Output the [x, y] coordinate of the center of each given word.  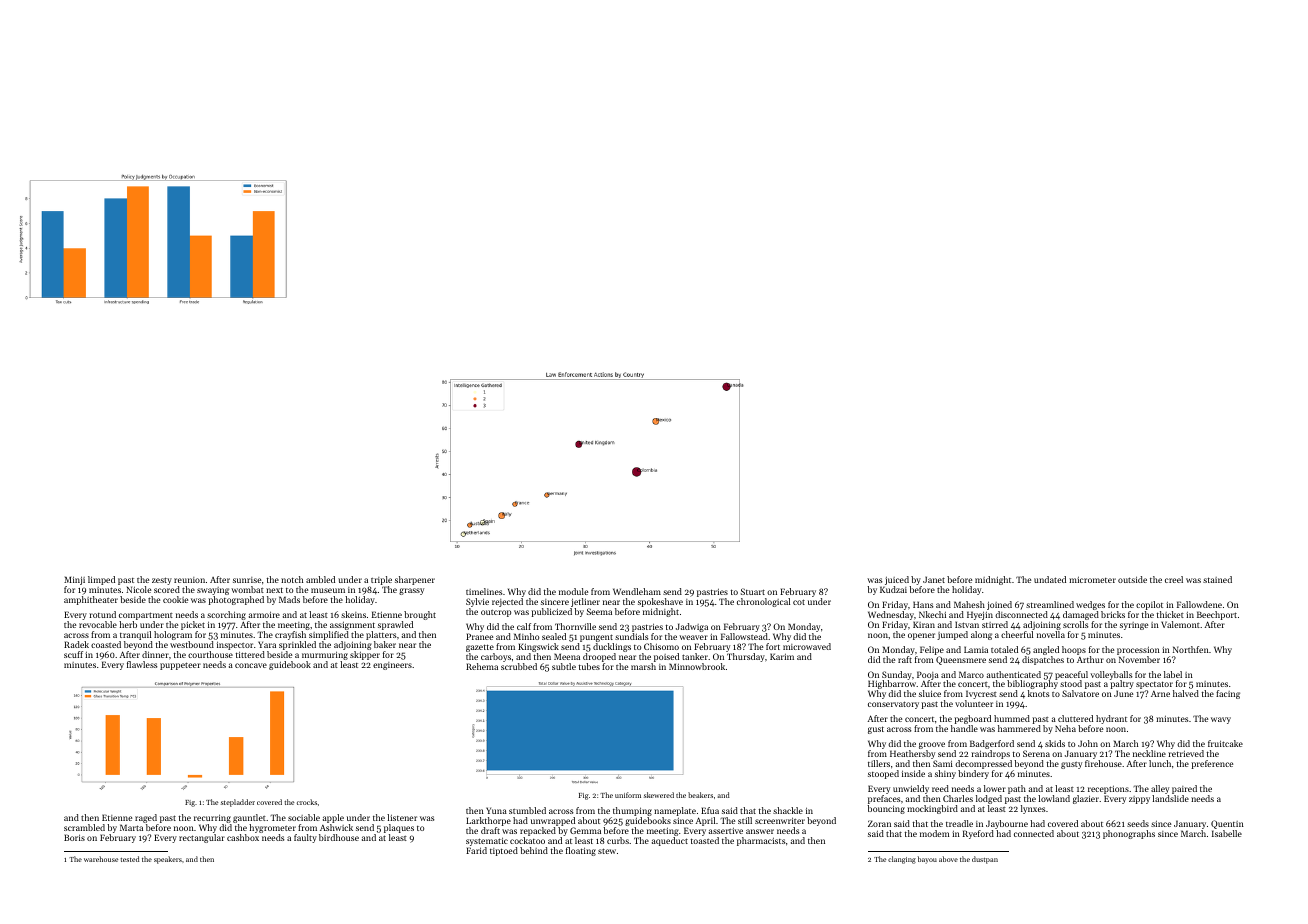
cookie [175, 599]
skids [1055, 743]
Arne [1160, 694]
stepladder [238, 803]
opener [921, 636]
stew [607, 851]
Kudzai [893, 589]
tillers [879, 763]
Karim [782, 656]
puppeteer [180, 666]
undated [1050, 579]
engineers [392, 666]
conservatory [893, 705]
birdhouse [339, 837]
